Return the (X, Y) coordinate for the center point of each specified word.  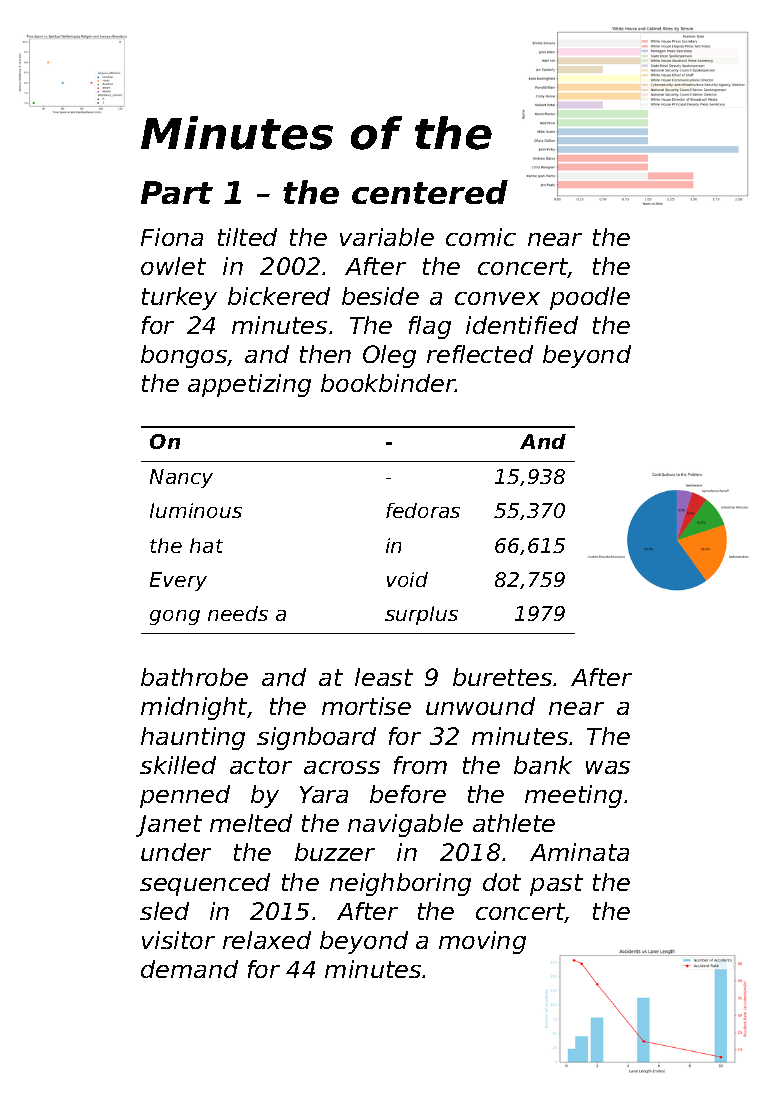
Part (177, 192)
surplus (421, 615)
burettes (502, 677)
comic (481, 237)
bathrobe (194, 677)
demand (189, 969)
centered (430, 192)
